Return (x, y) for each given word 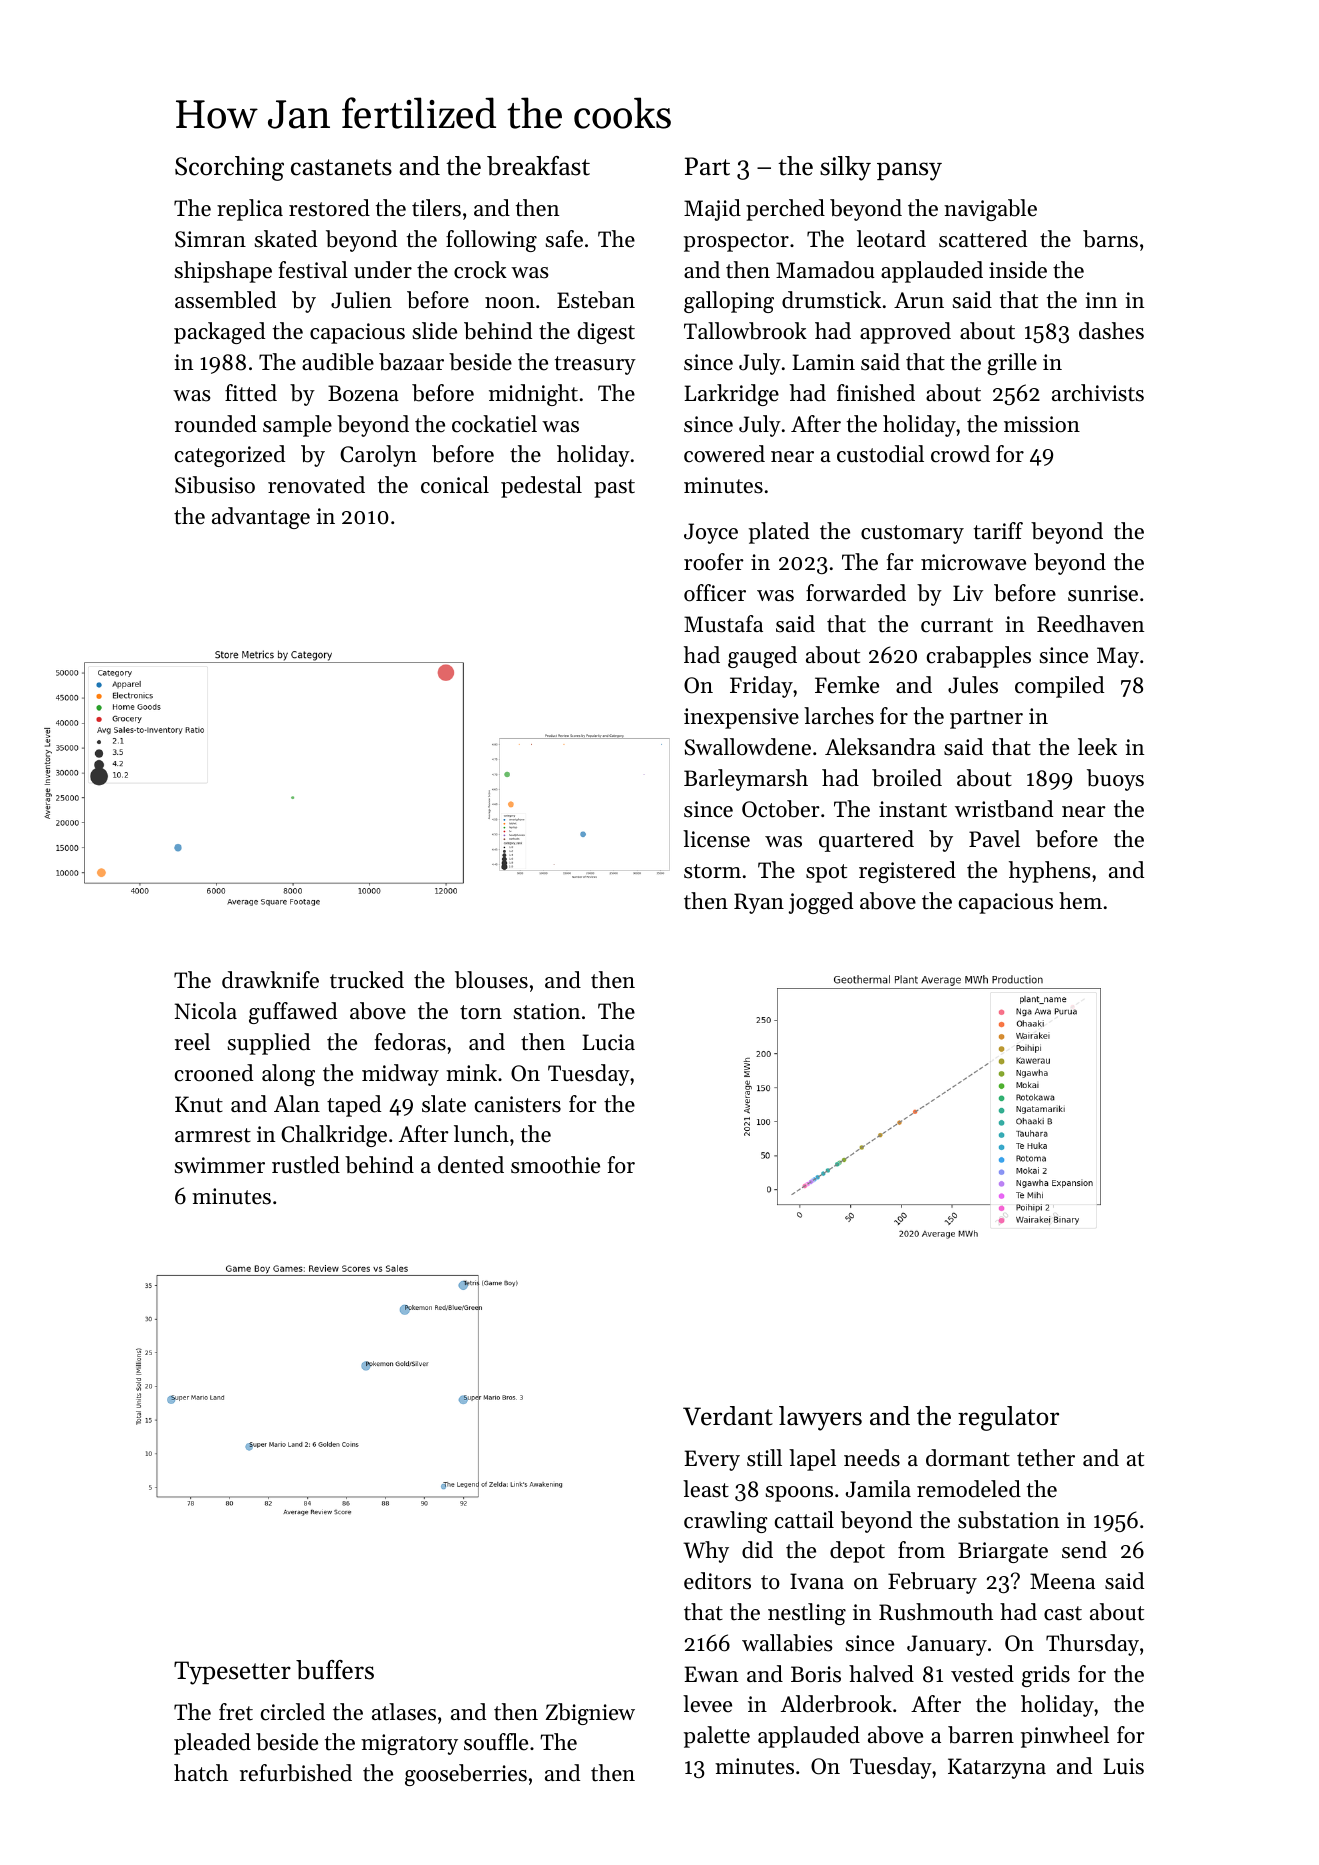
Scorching (229, 168)
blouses (491, 980)
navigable (990, 210)
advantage (261, 518)
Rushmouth (936, 1612)
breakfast (538, 166)
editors (717, 1581)
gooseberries (466, 1775)
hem (1080, 901)
